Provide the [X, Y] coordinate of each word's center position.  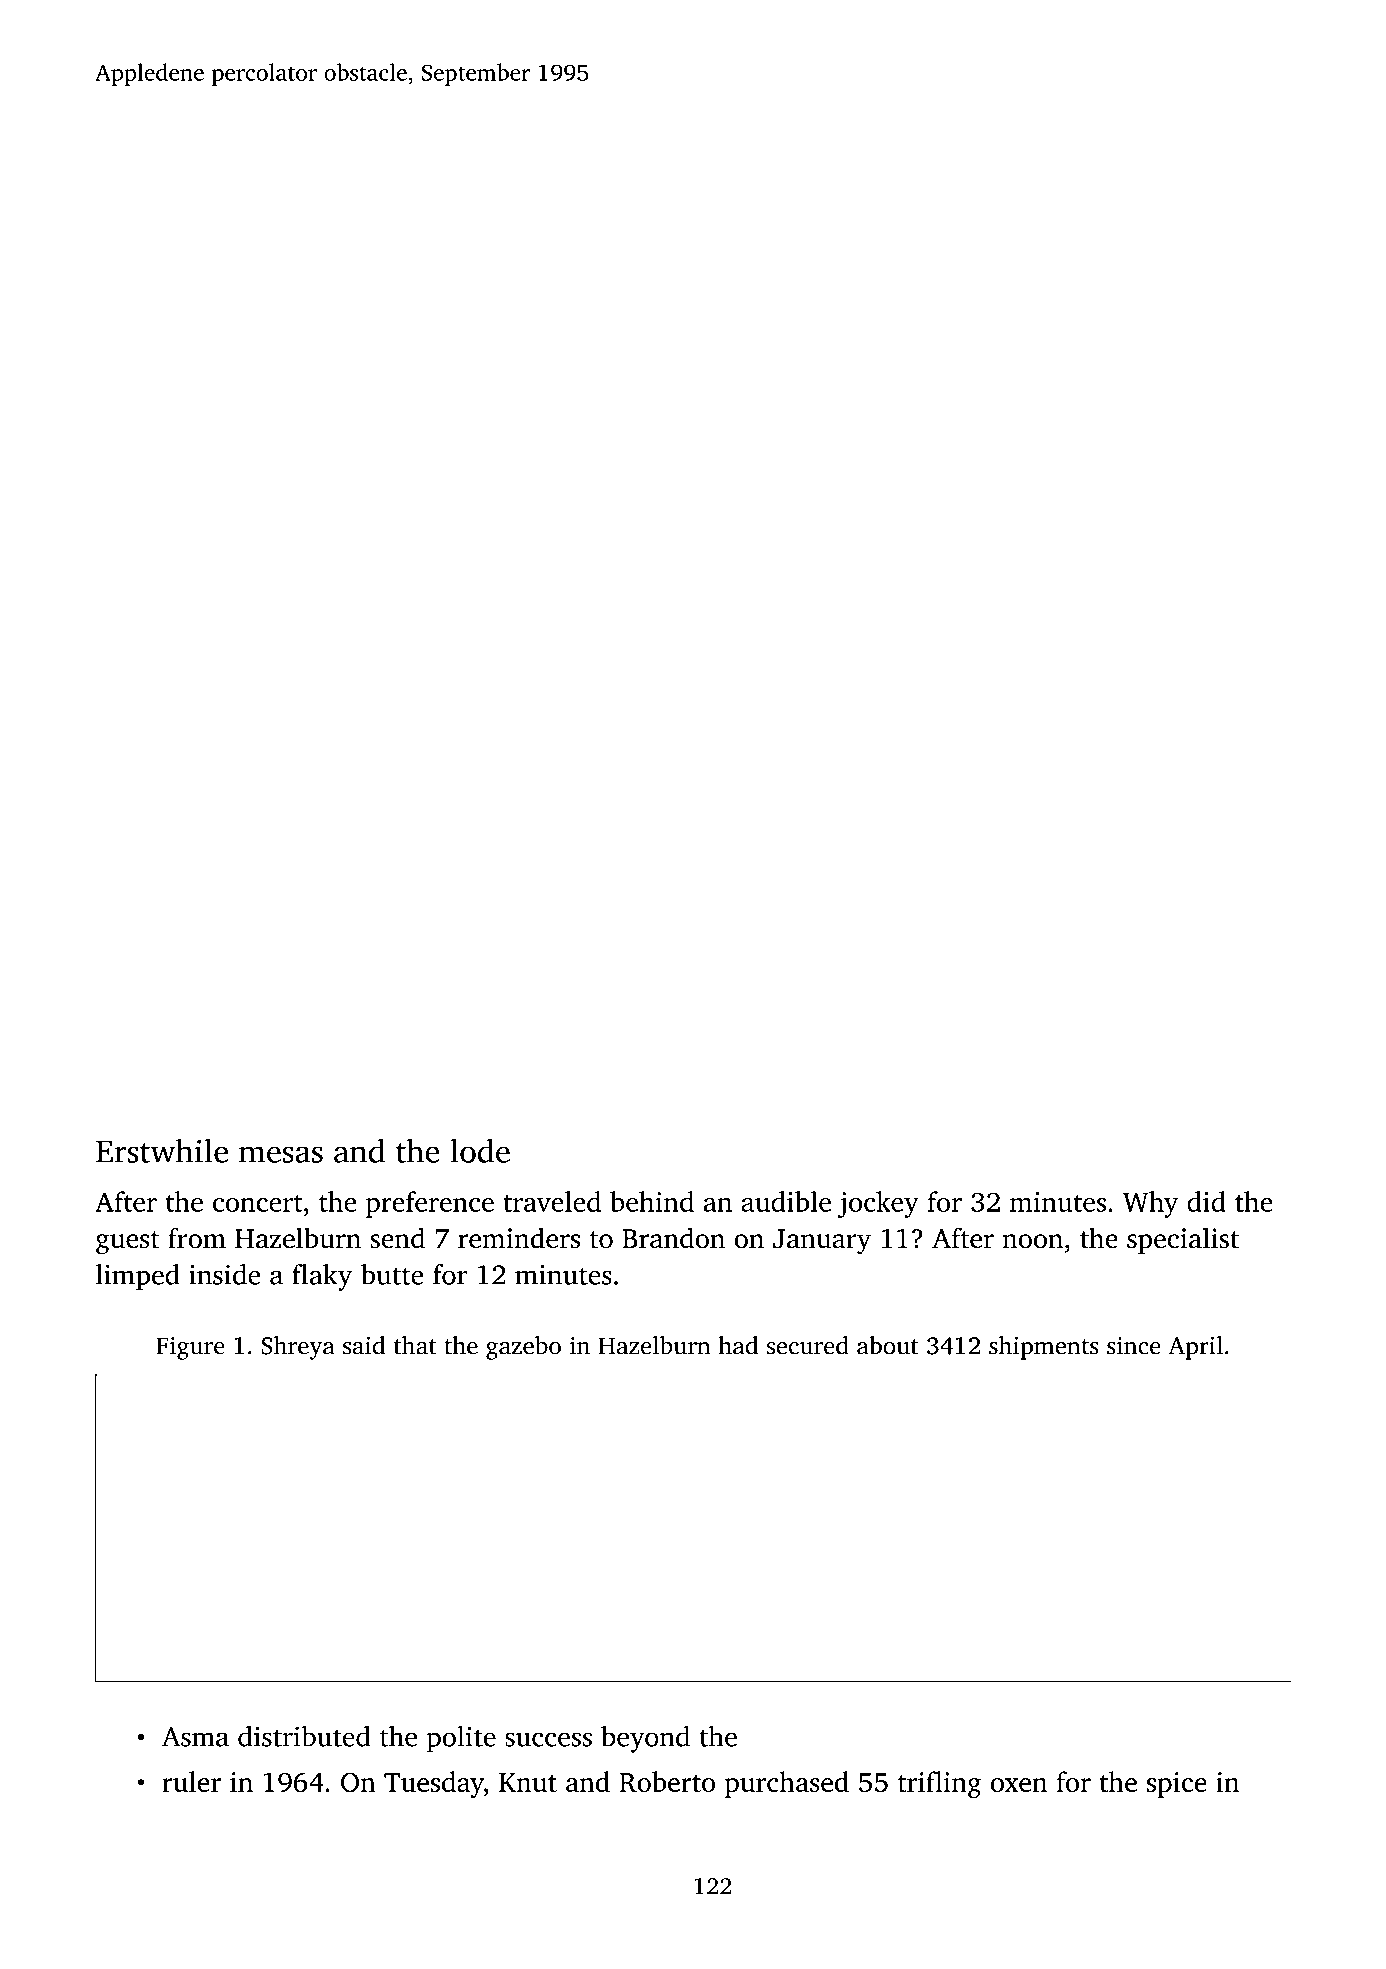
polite [461, 1739]
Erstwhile [162, 1150]
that [415, 1345]
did [1206, 1201]
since [1134, 1345]
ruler [191, 1781]
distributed [304, 1736]
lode [480, 1150]
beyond [645, 1739]
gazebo [523, 1348]
